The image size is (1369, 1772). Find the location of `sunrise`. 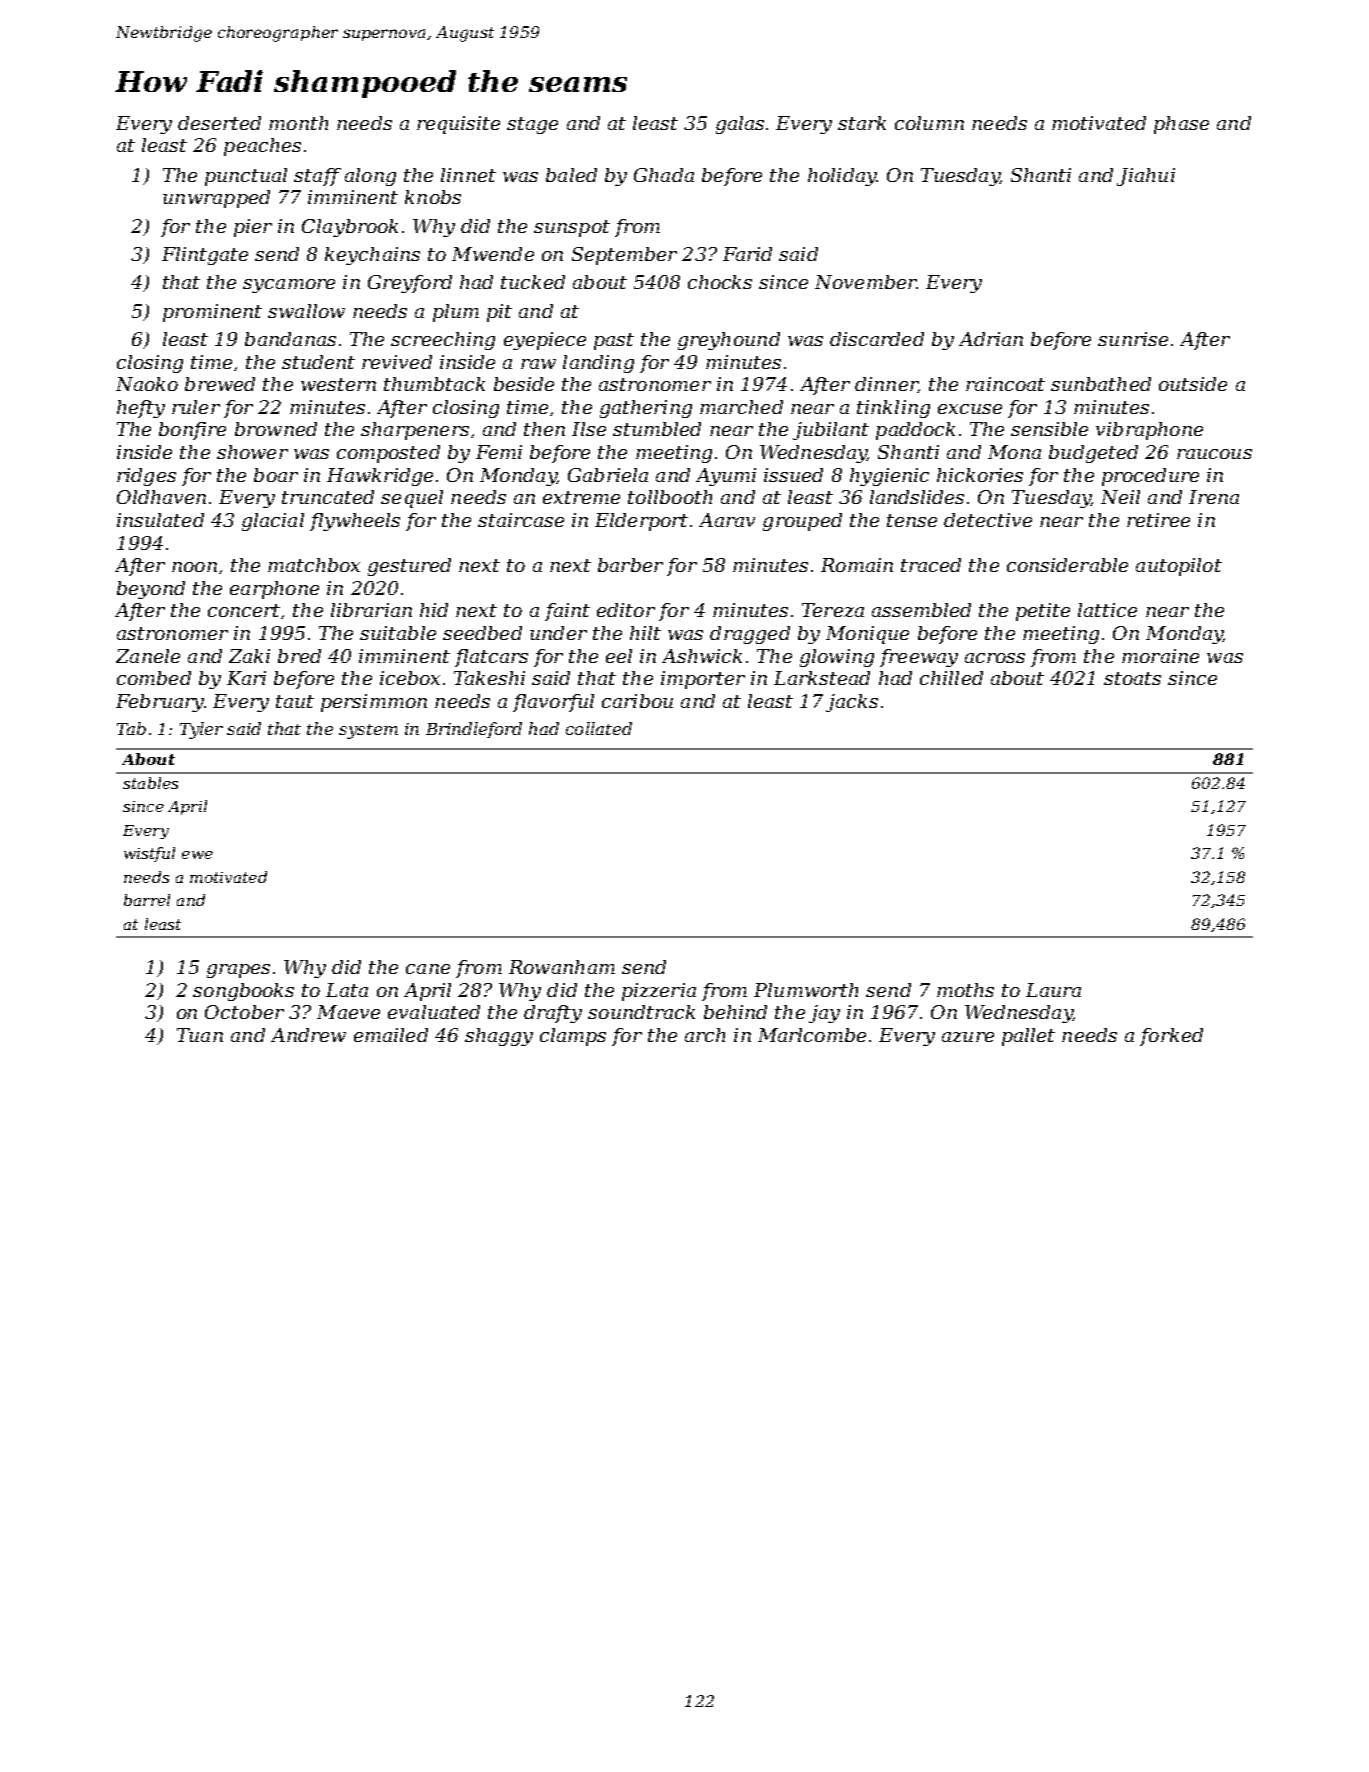

sunrise is located at coordinates (1133, 339).
